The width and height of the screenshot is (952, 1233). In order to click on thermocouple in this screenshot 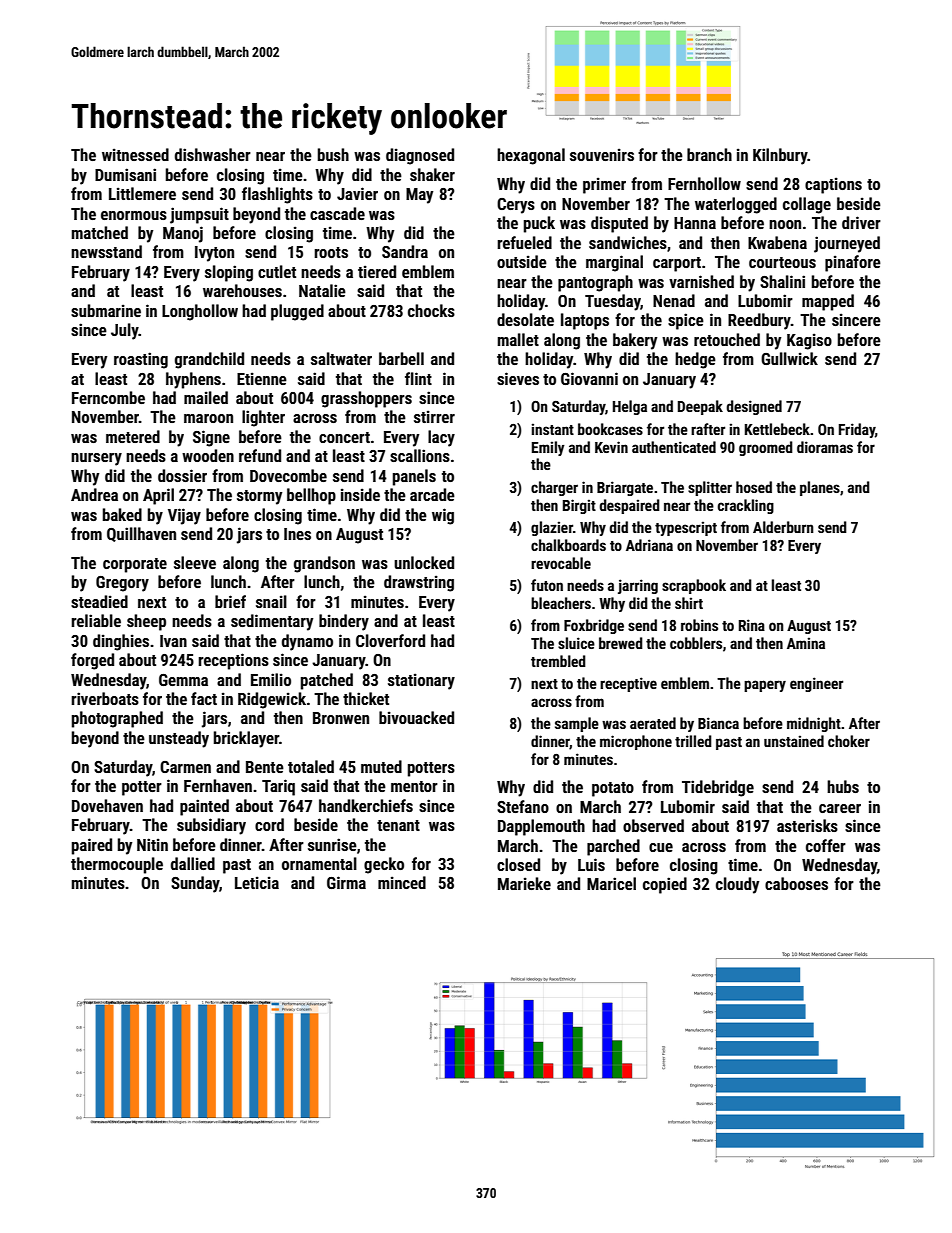, I will do `click(117, 865)`.
